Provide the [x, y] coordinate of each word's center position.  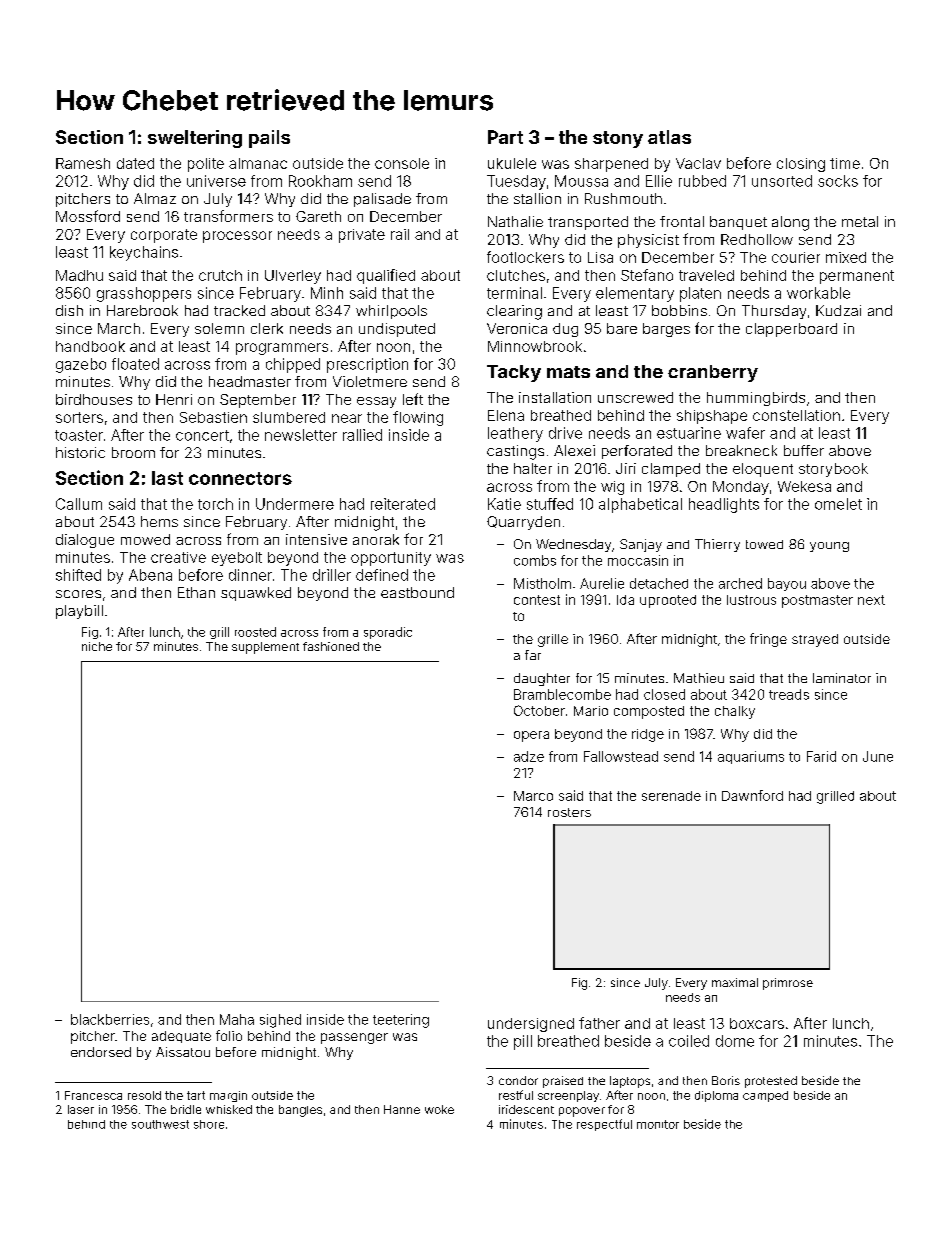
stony [618, 139]
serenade [671, 796]
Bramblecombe [562, 694]
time [845, 163]
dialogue [85, 541]
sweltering [195, 139]
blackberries [110, 1019]
